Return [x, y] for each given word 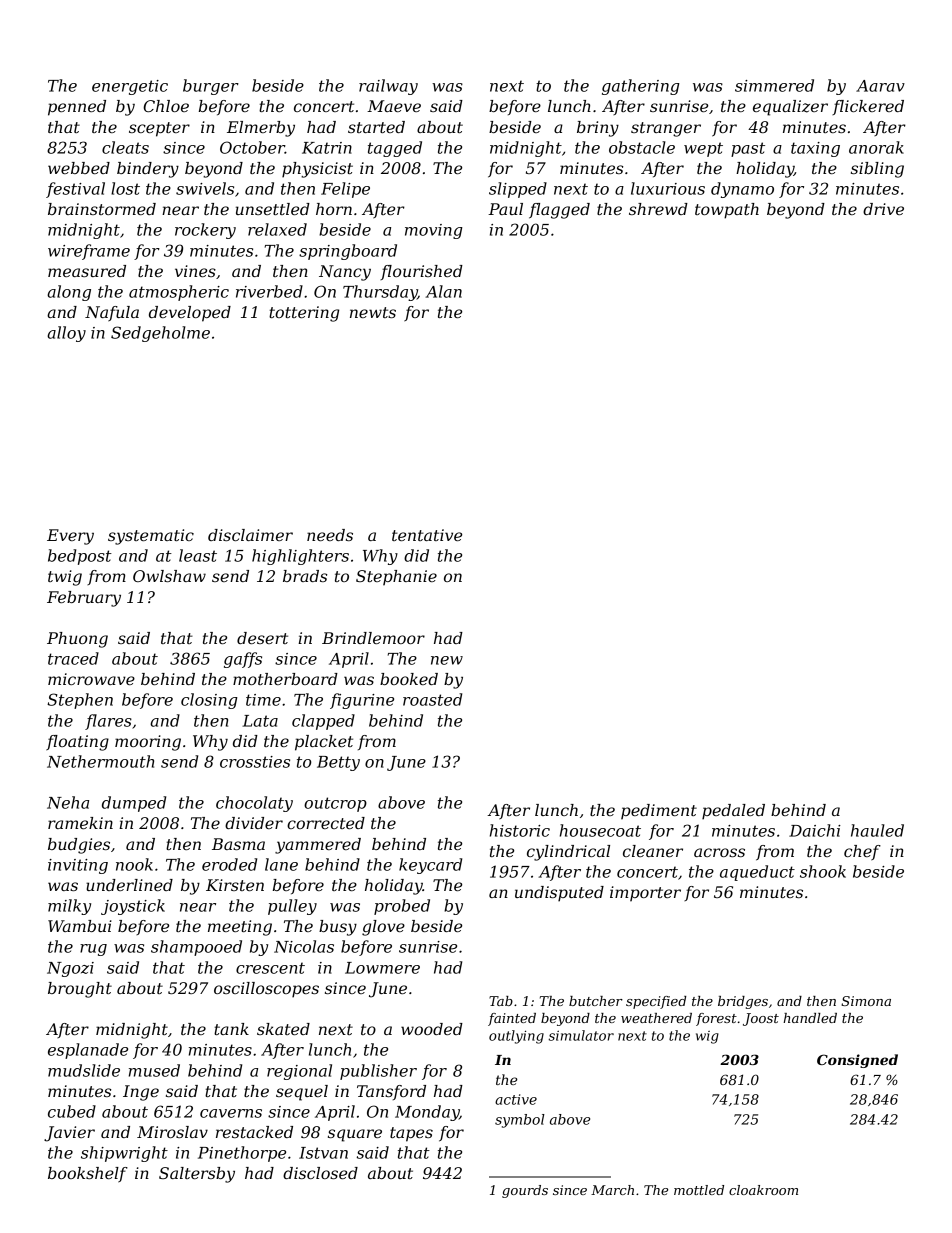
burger [211, 87]
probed [402, 907]
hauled [877, 830]
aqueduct [757, 873]
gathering [641, 87]
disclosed [320, 1173]
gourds [525, 1191]
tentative [427, 535]
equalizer [790, 108]
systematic [151, 537]
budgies [79, 846]
